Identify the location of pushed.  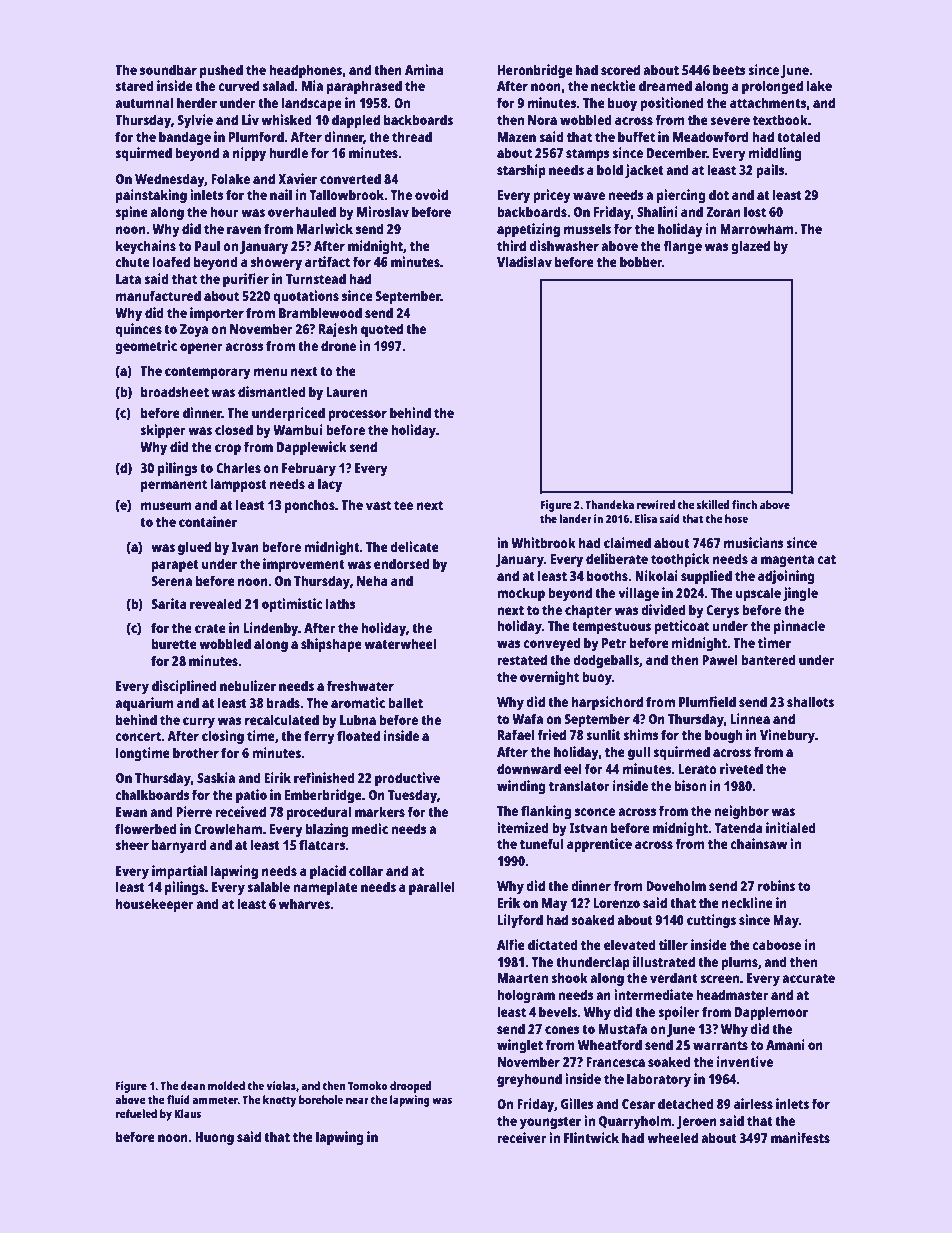
(221, 71).
